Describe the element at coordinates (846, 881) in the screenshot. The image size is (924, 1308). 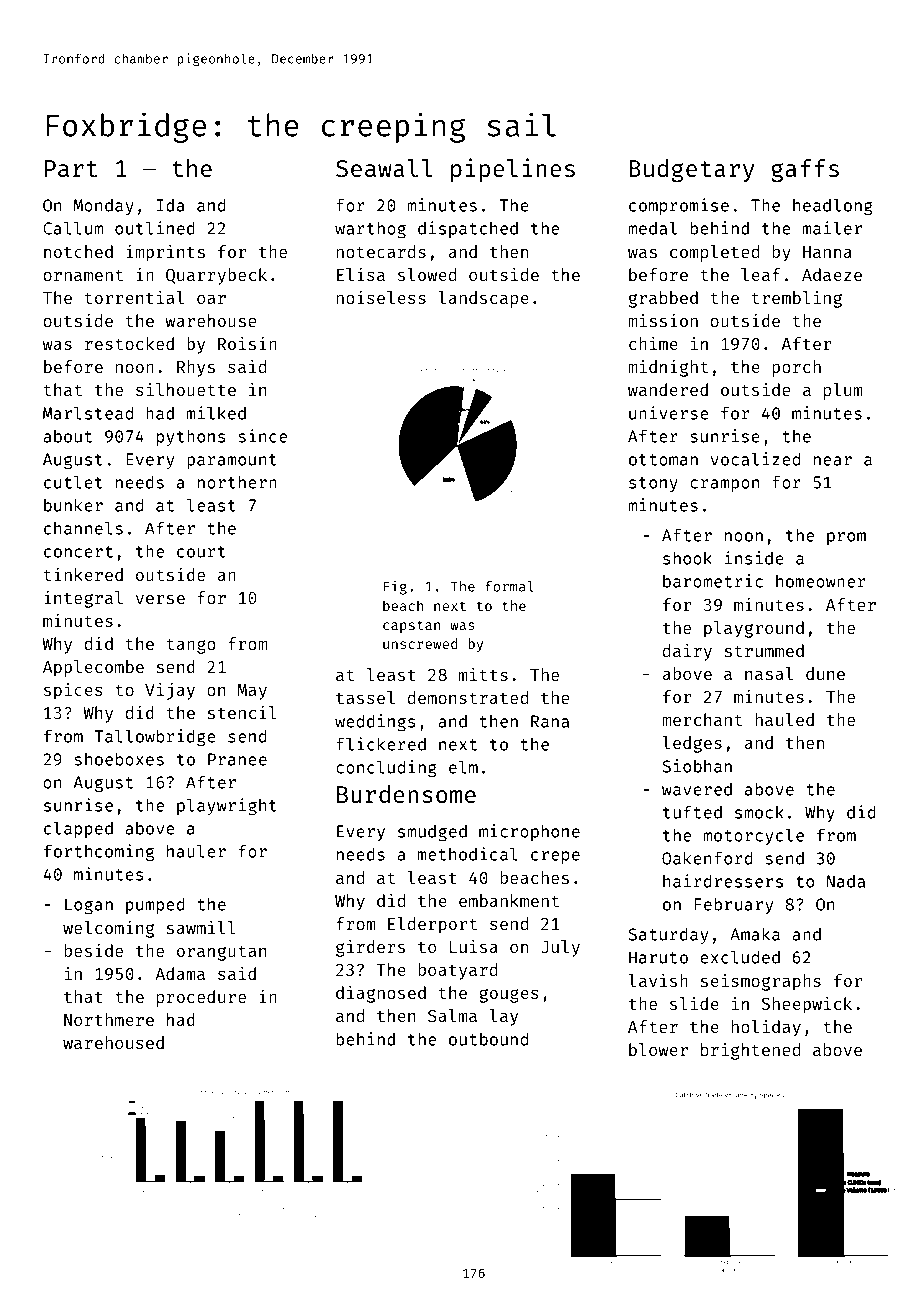
I see `Nada` at that location.
